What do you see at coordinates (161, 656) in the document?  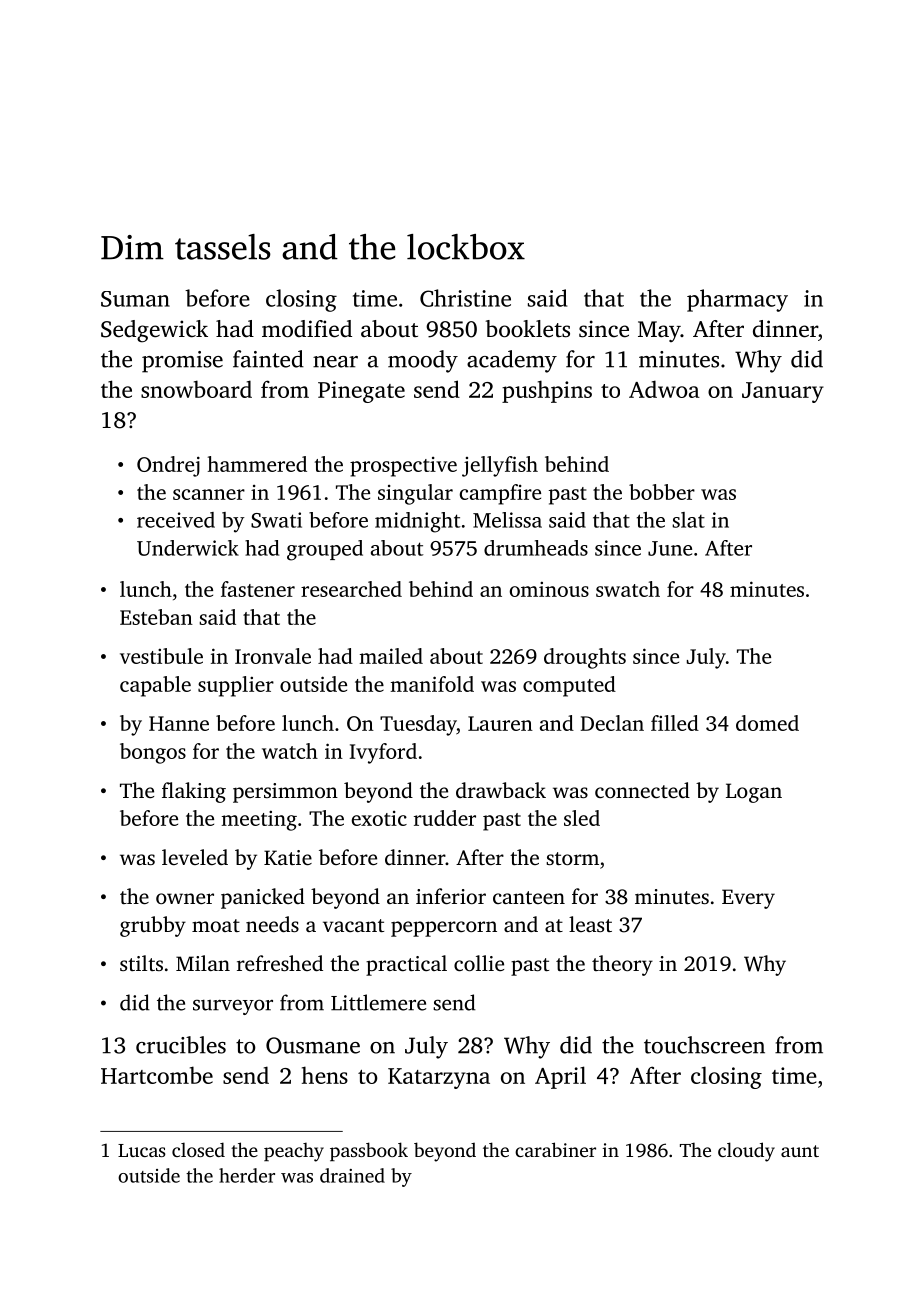 I see `vestibule` at bounding box center [161, 656].
